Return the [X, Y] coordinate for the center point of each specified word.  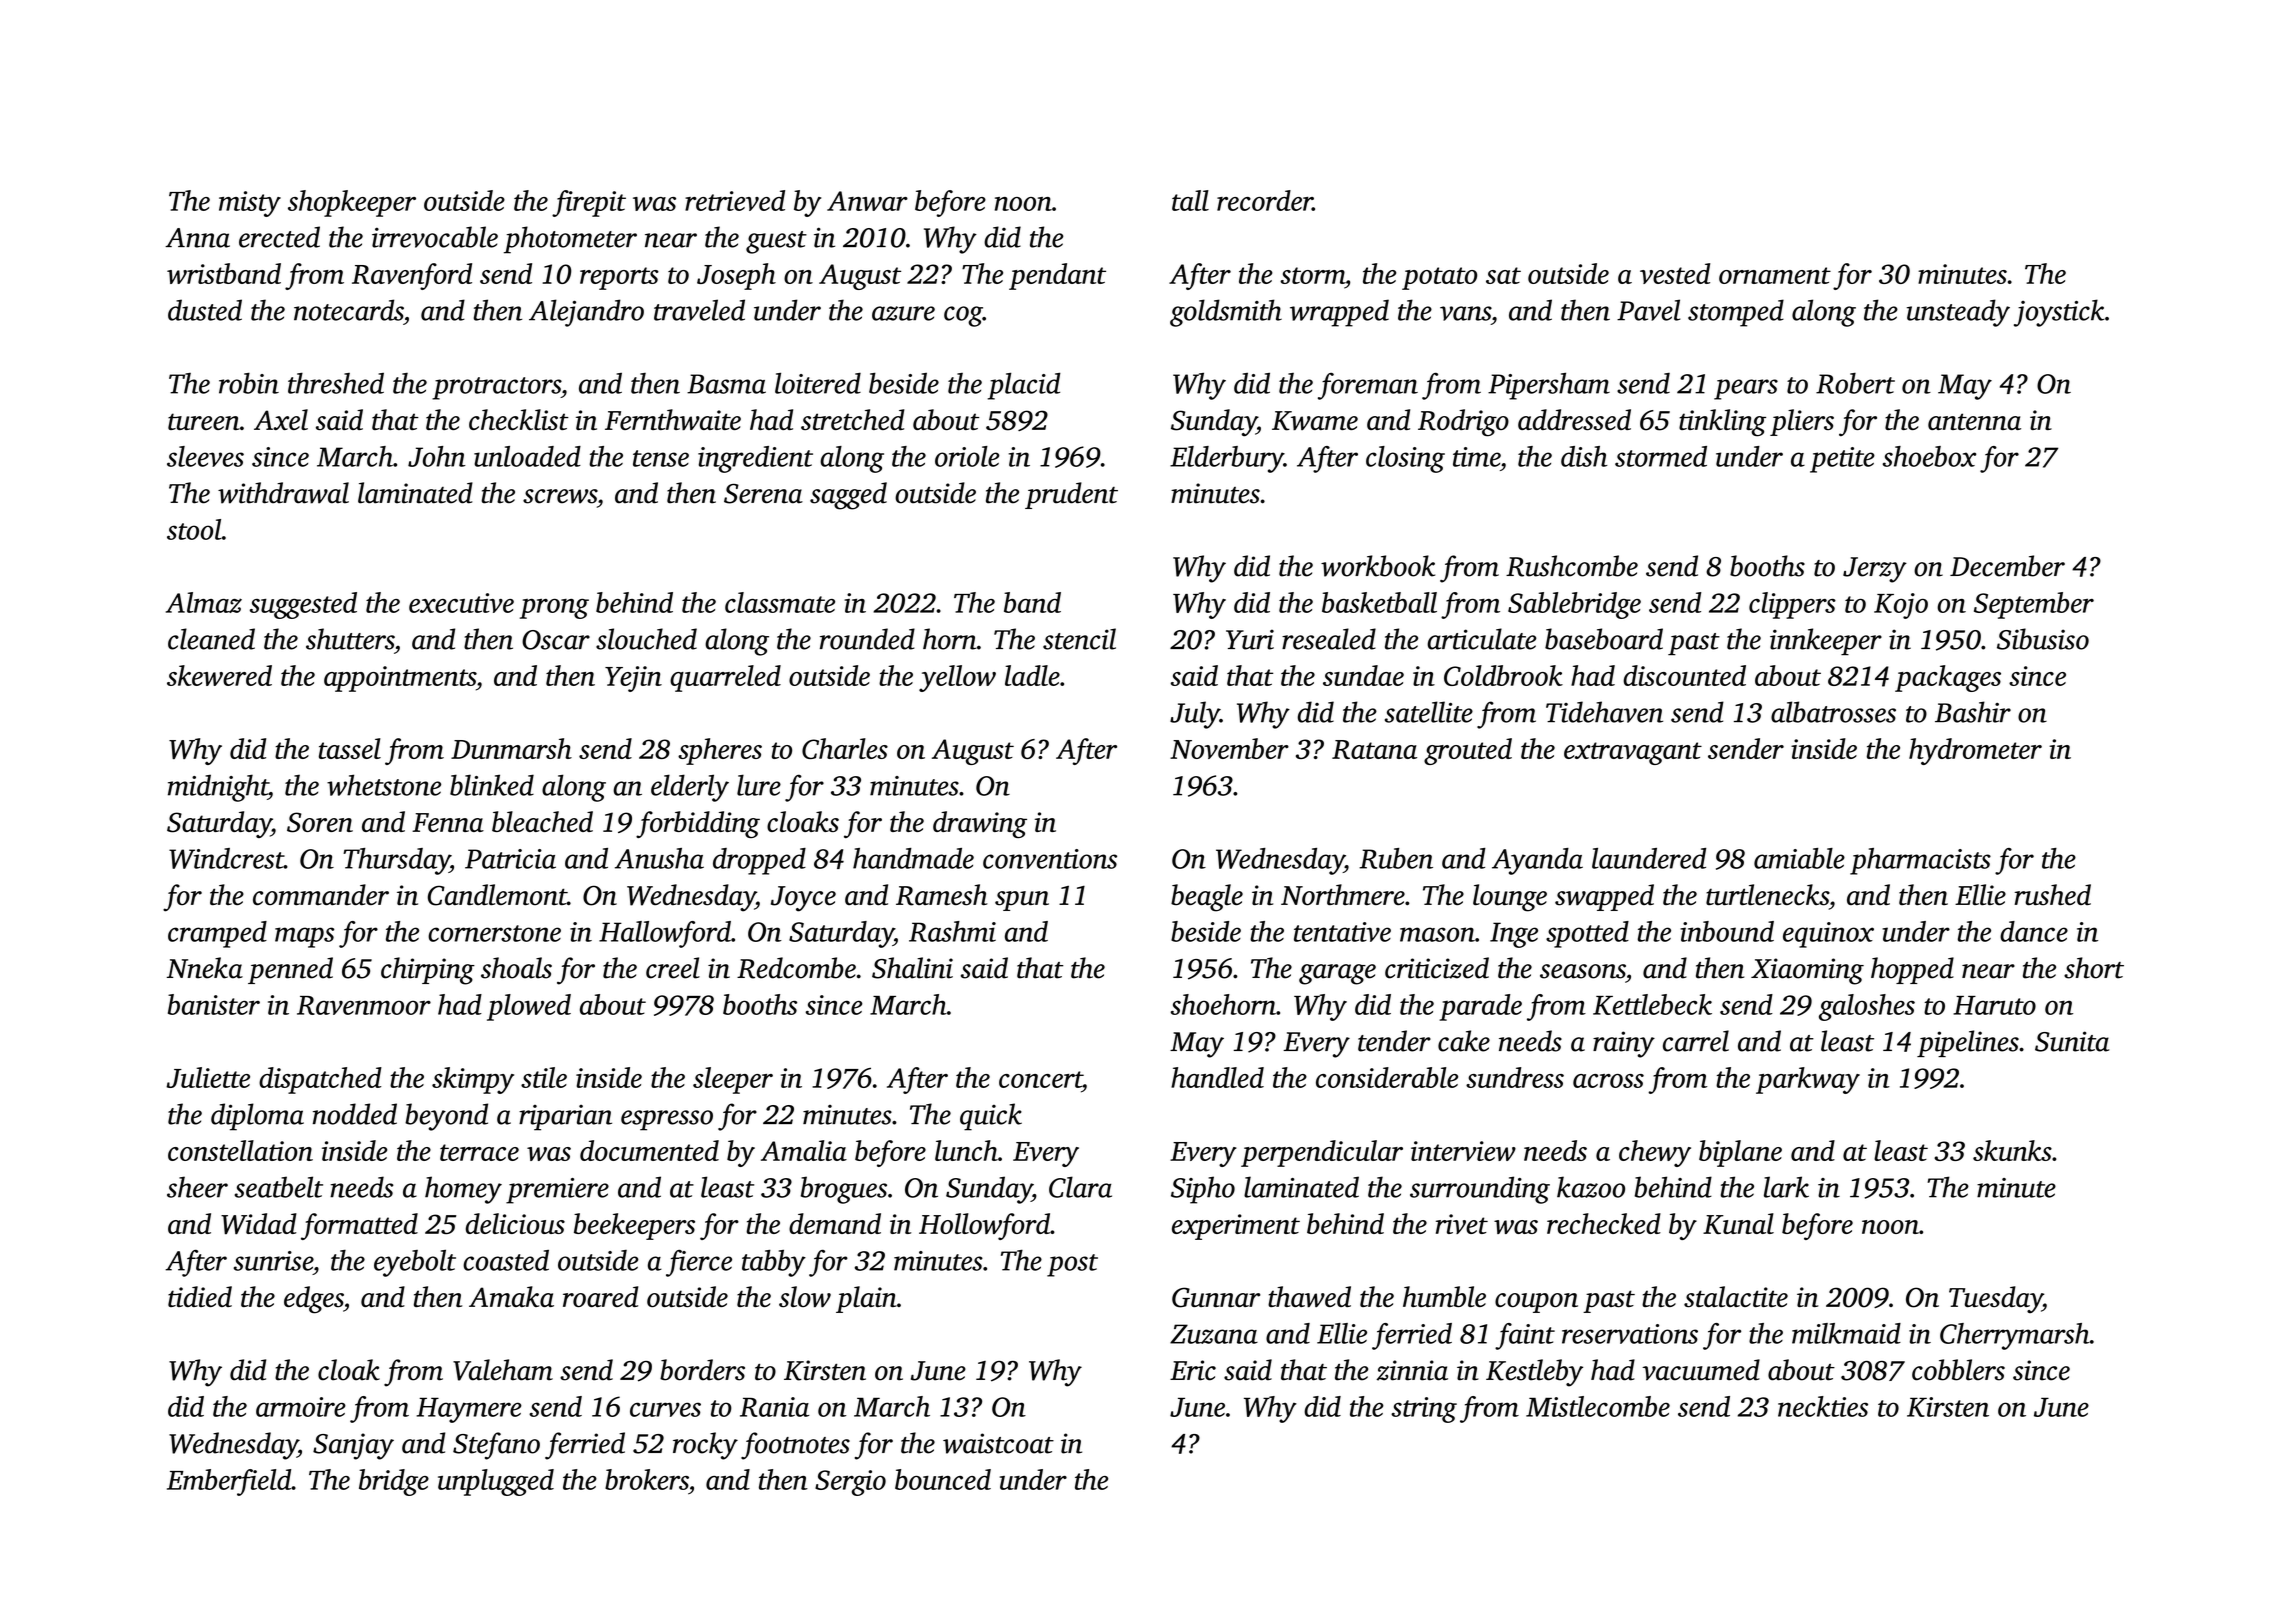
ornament [1775, 275]
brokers [647, 1479]
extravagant [1633, 753]
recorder [1265, 200]
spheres [720, 751]
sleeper [733, 1080]
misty [250, 204]
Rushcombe [1572, 566]
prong [554, 609]
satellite [1429, 712]
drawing [980, 824]
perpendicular [1322, 1153]
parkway [1808, 1080]
